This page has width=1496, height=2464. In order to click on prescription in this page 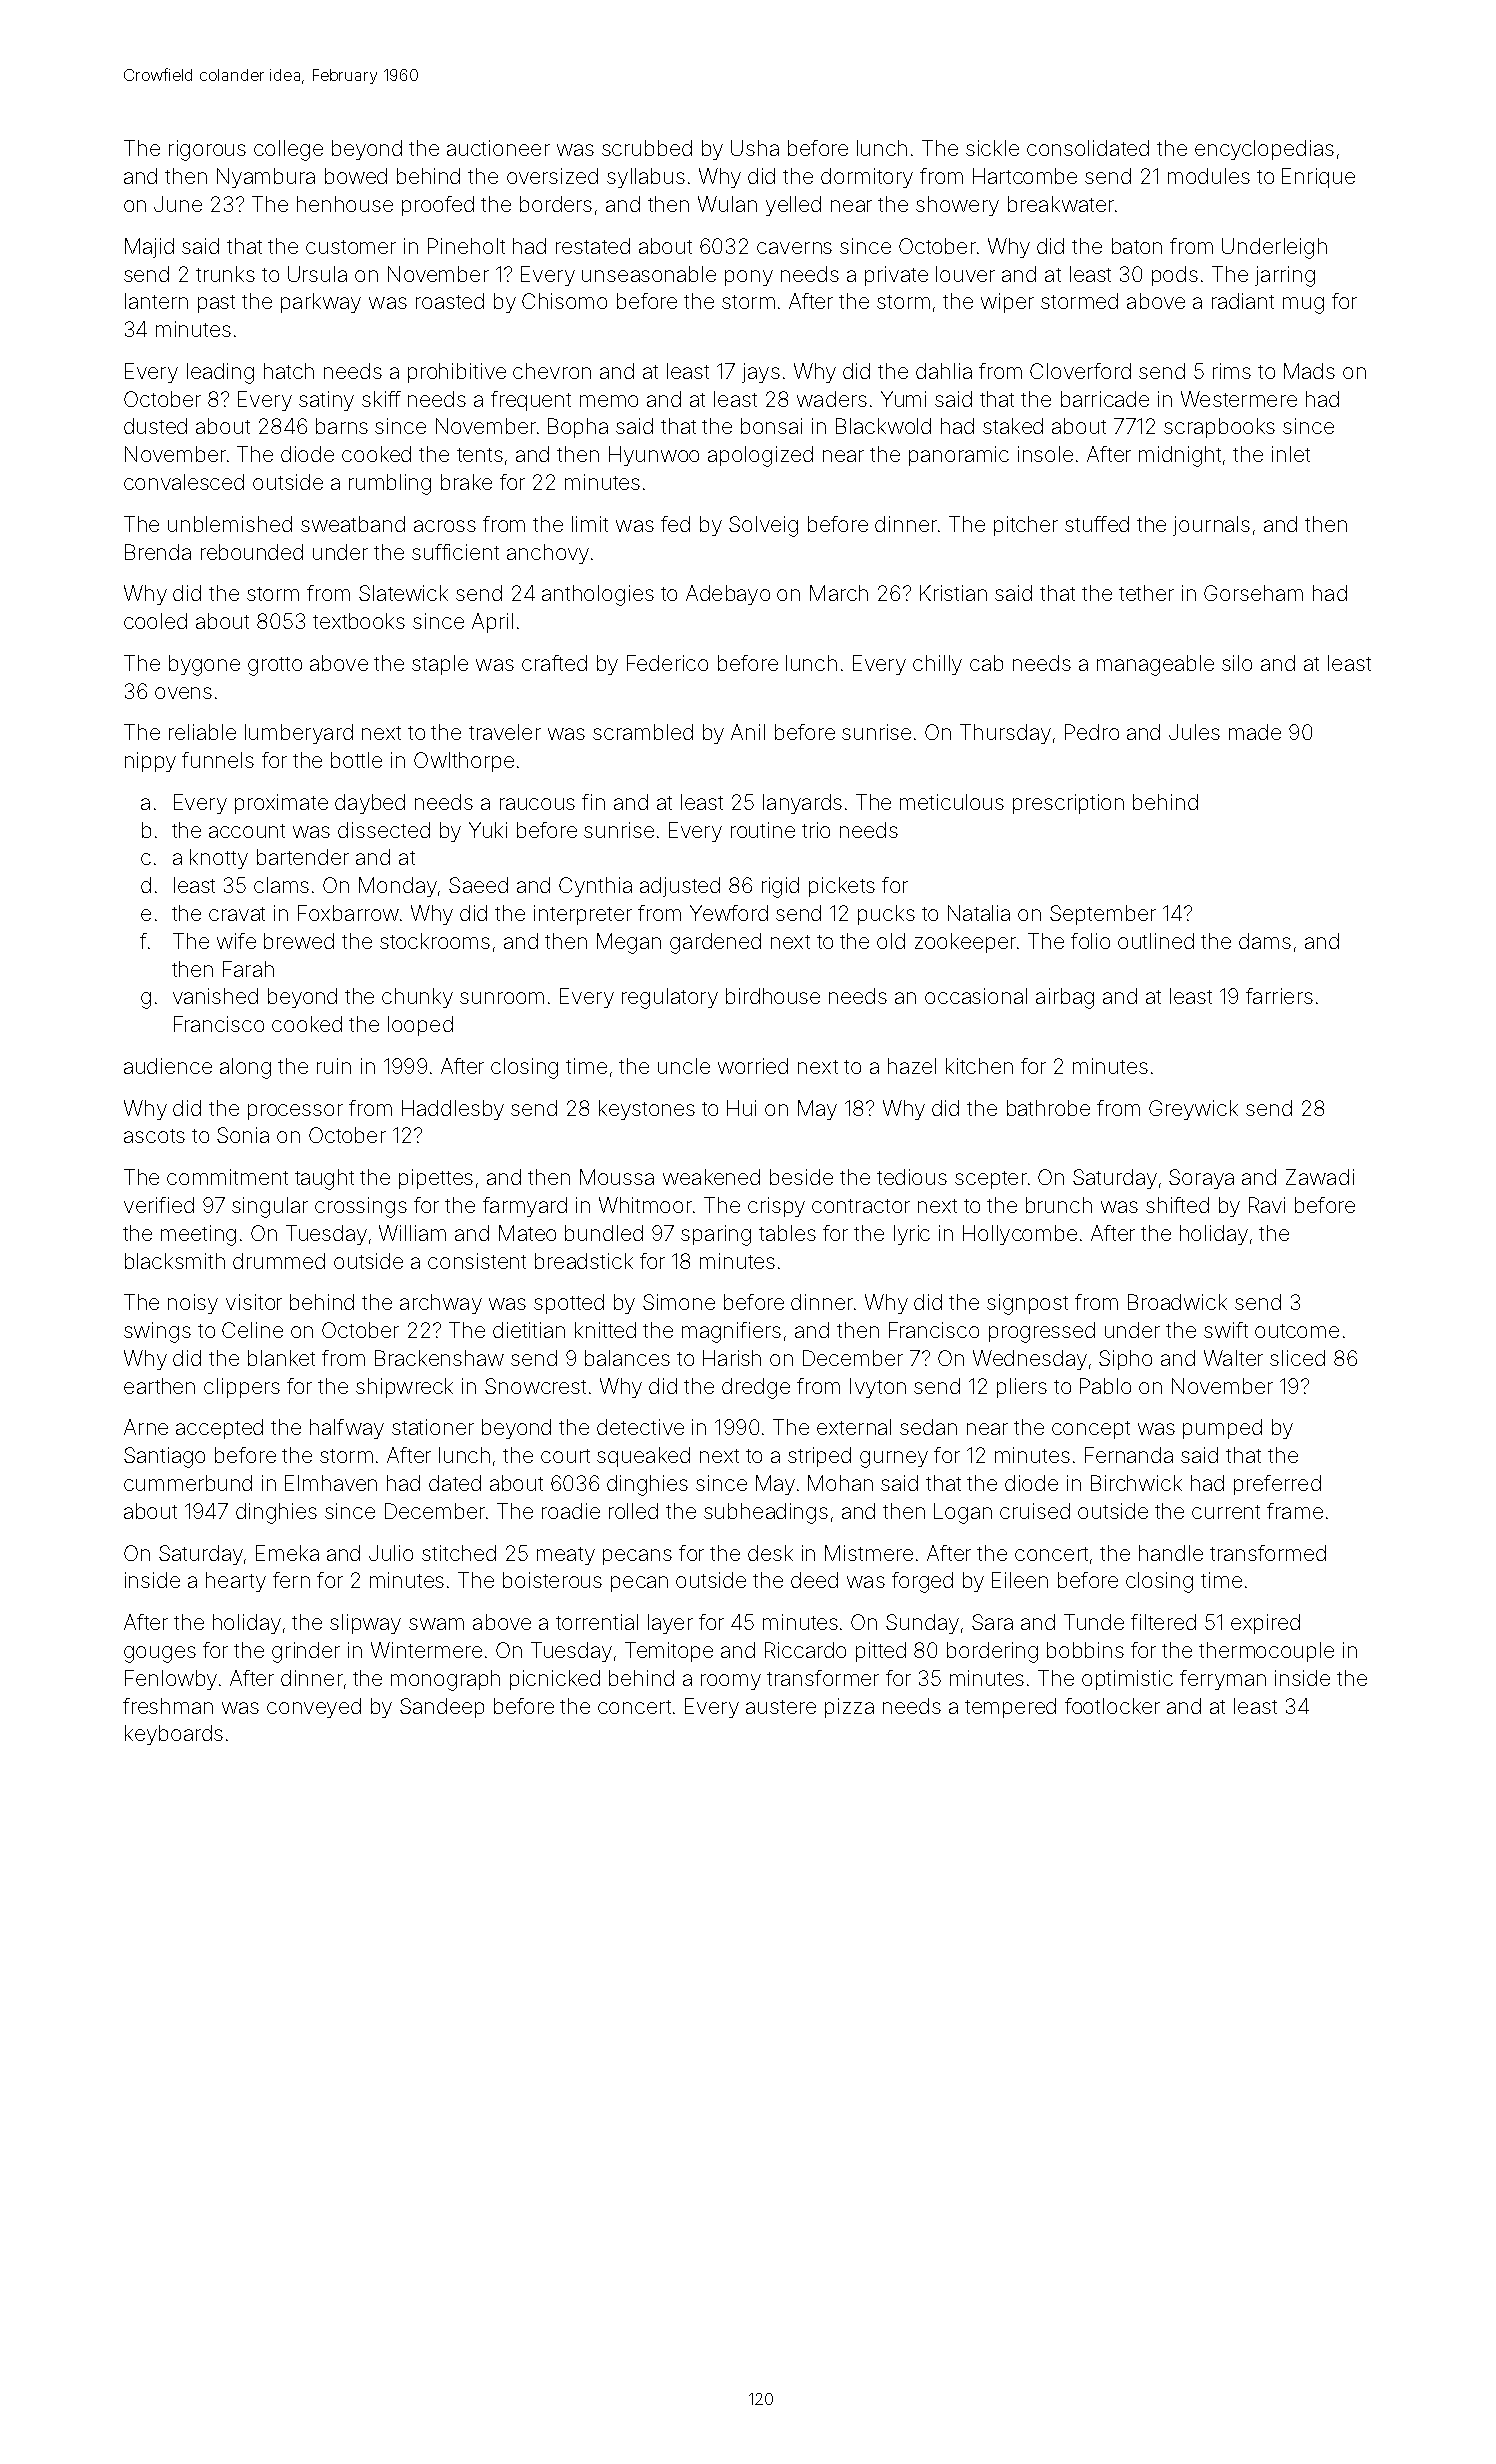, I will do `click(1068, 804)`.
